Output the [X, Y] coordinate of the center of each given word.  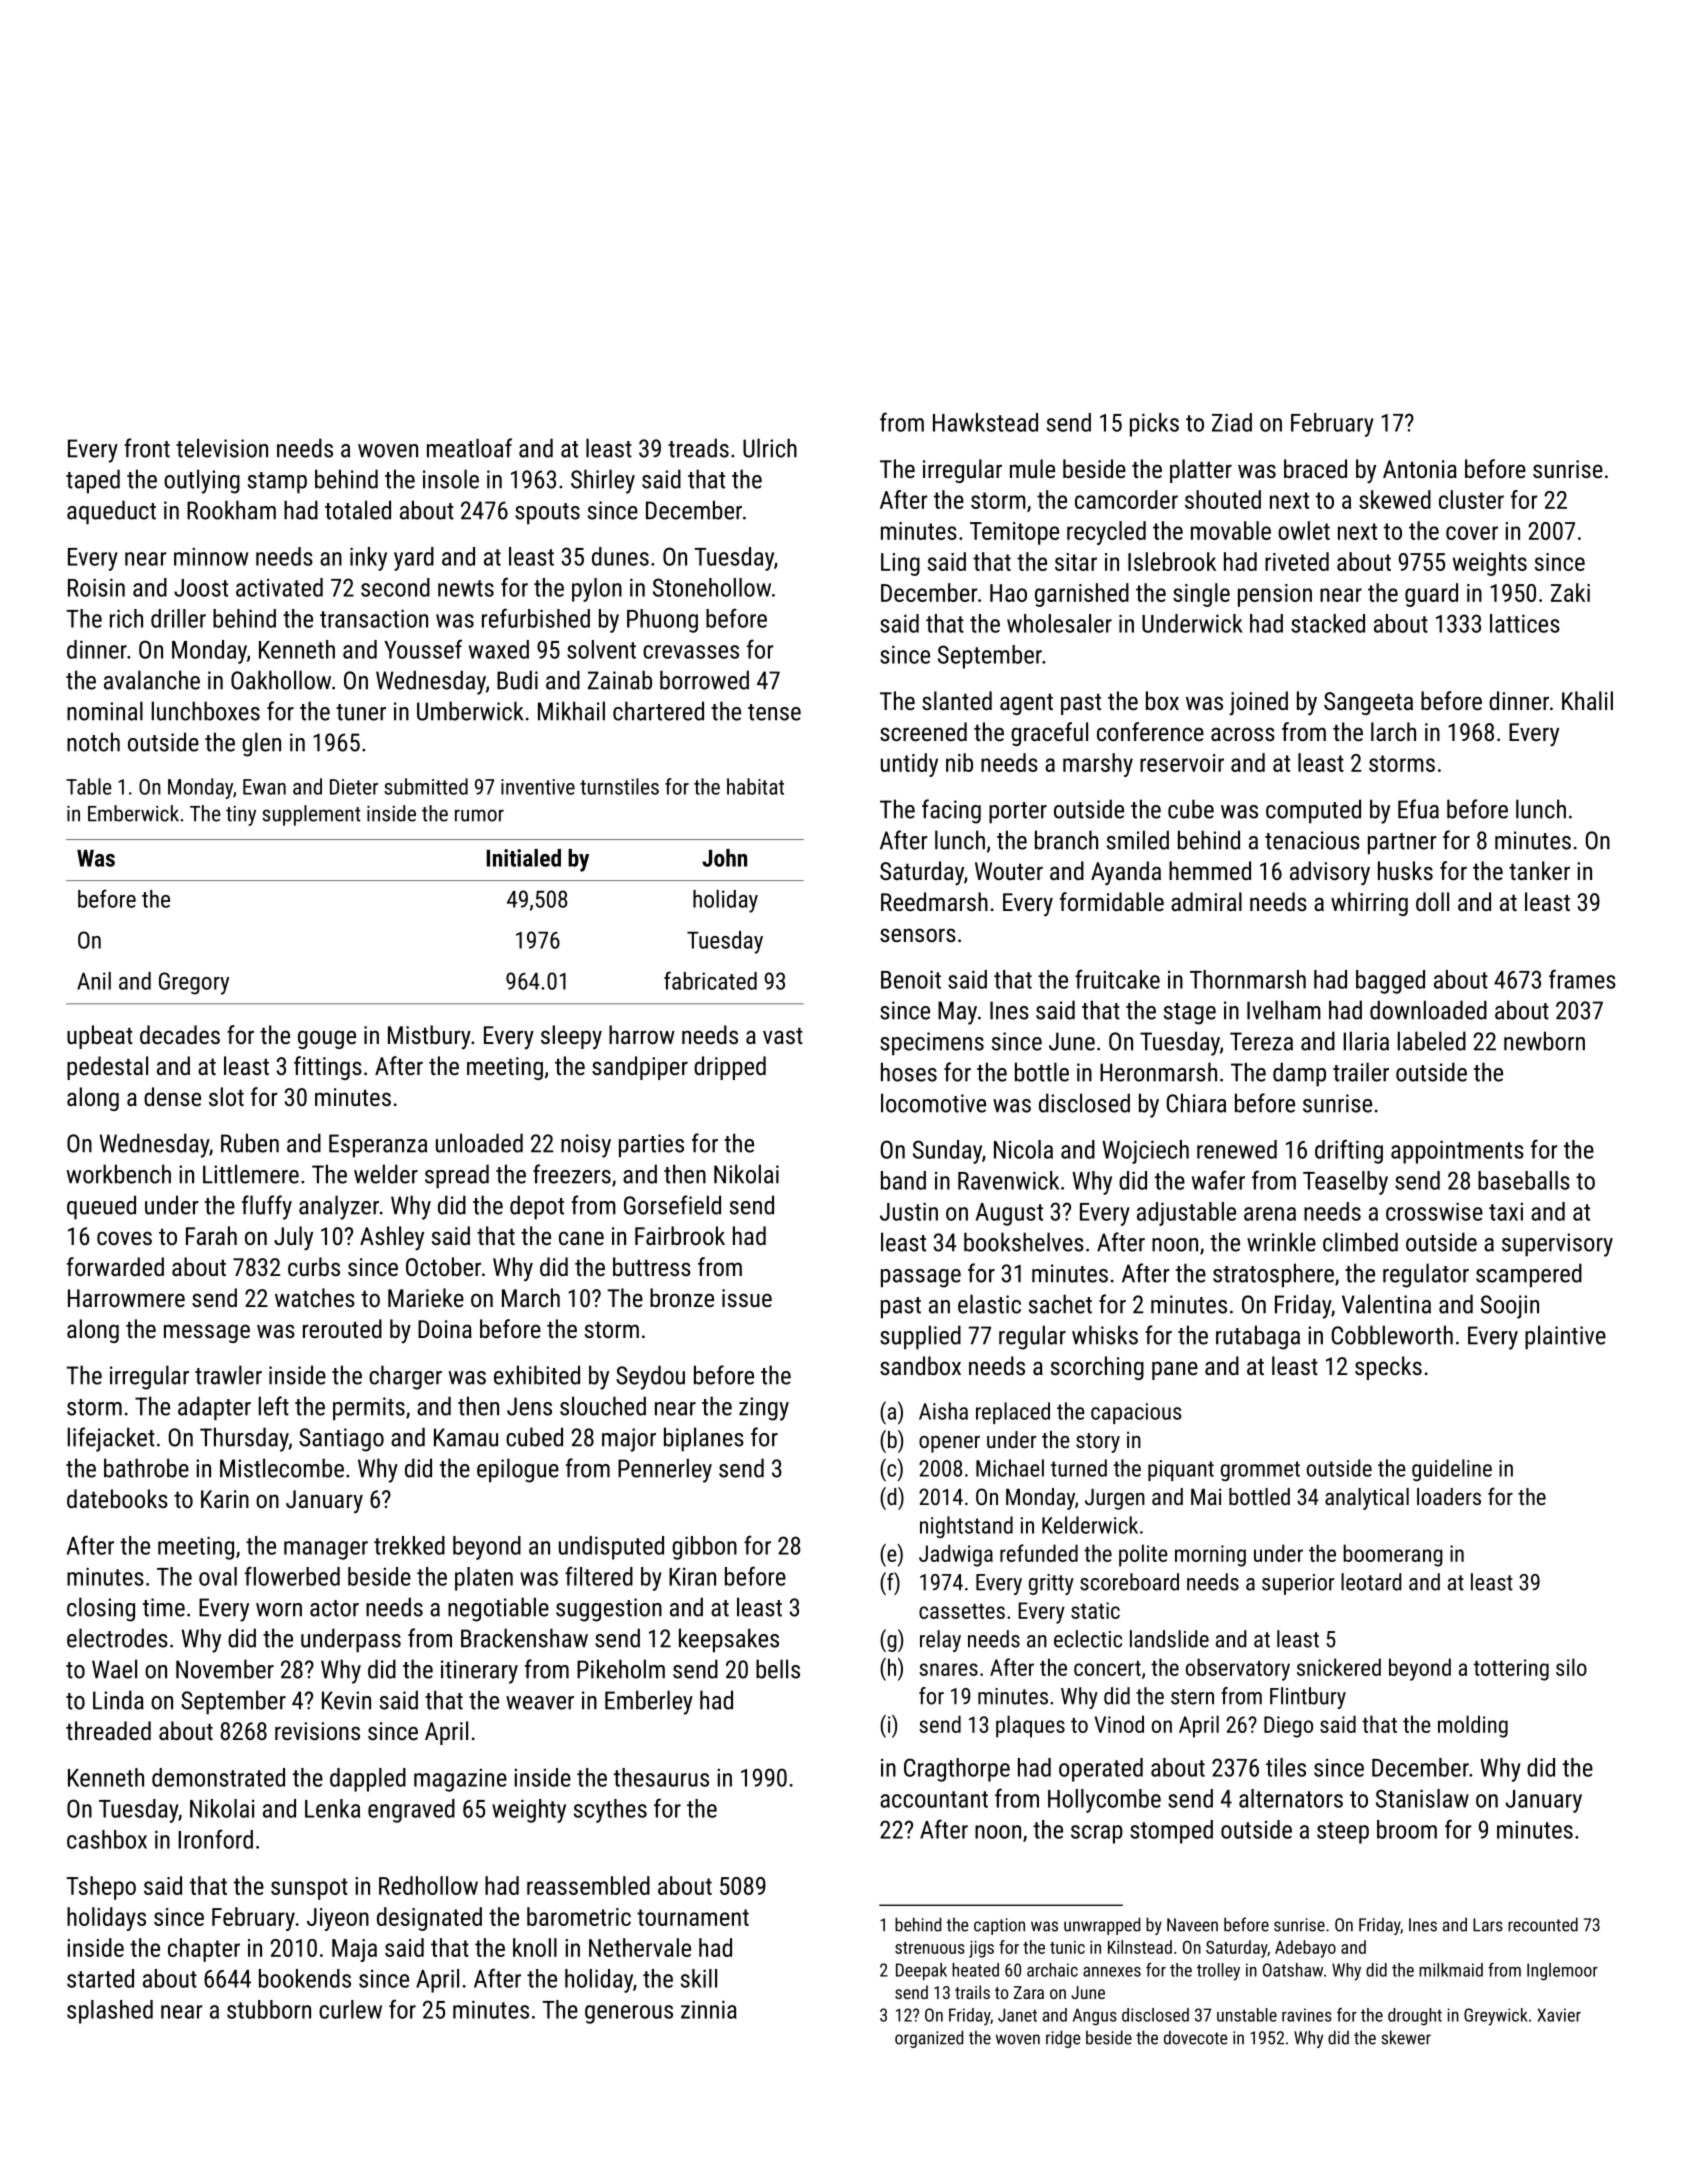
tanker [1539, 870]
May [957, 1013]
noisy [586, 1146]
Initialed [523, 858]
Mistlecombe [282, 1468]
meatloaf [469, 448]
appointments [1457, 1152]
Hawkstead [985, 422]
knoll [535, 1947]
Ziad [1232, 422]
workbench [119, 1174]
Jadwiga [956, 1555]
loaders [1449, 1496]
